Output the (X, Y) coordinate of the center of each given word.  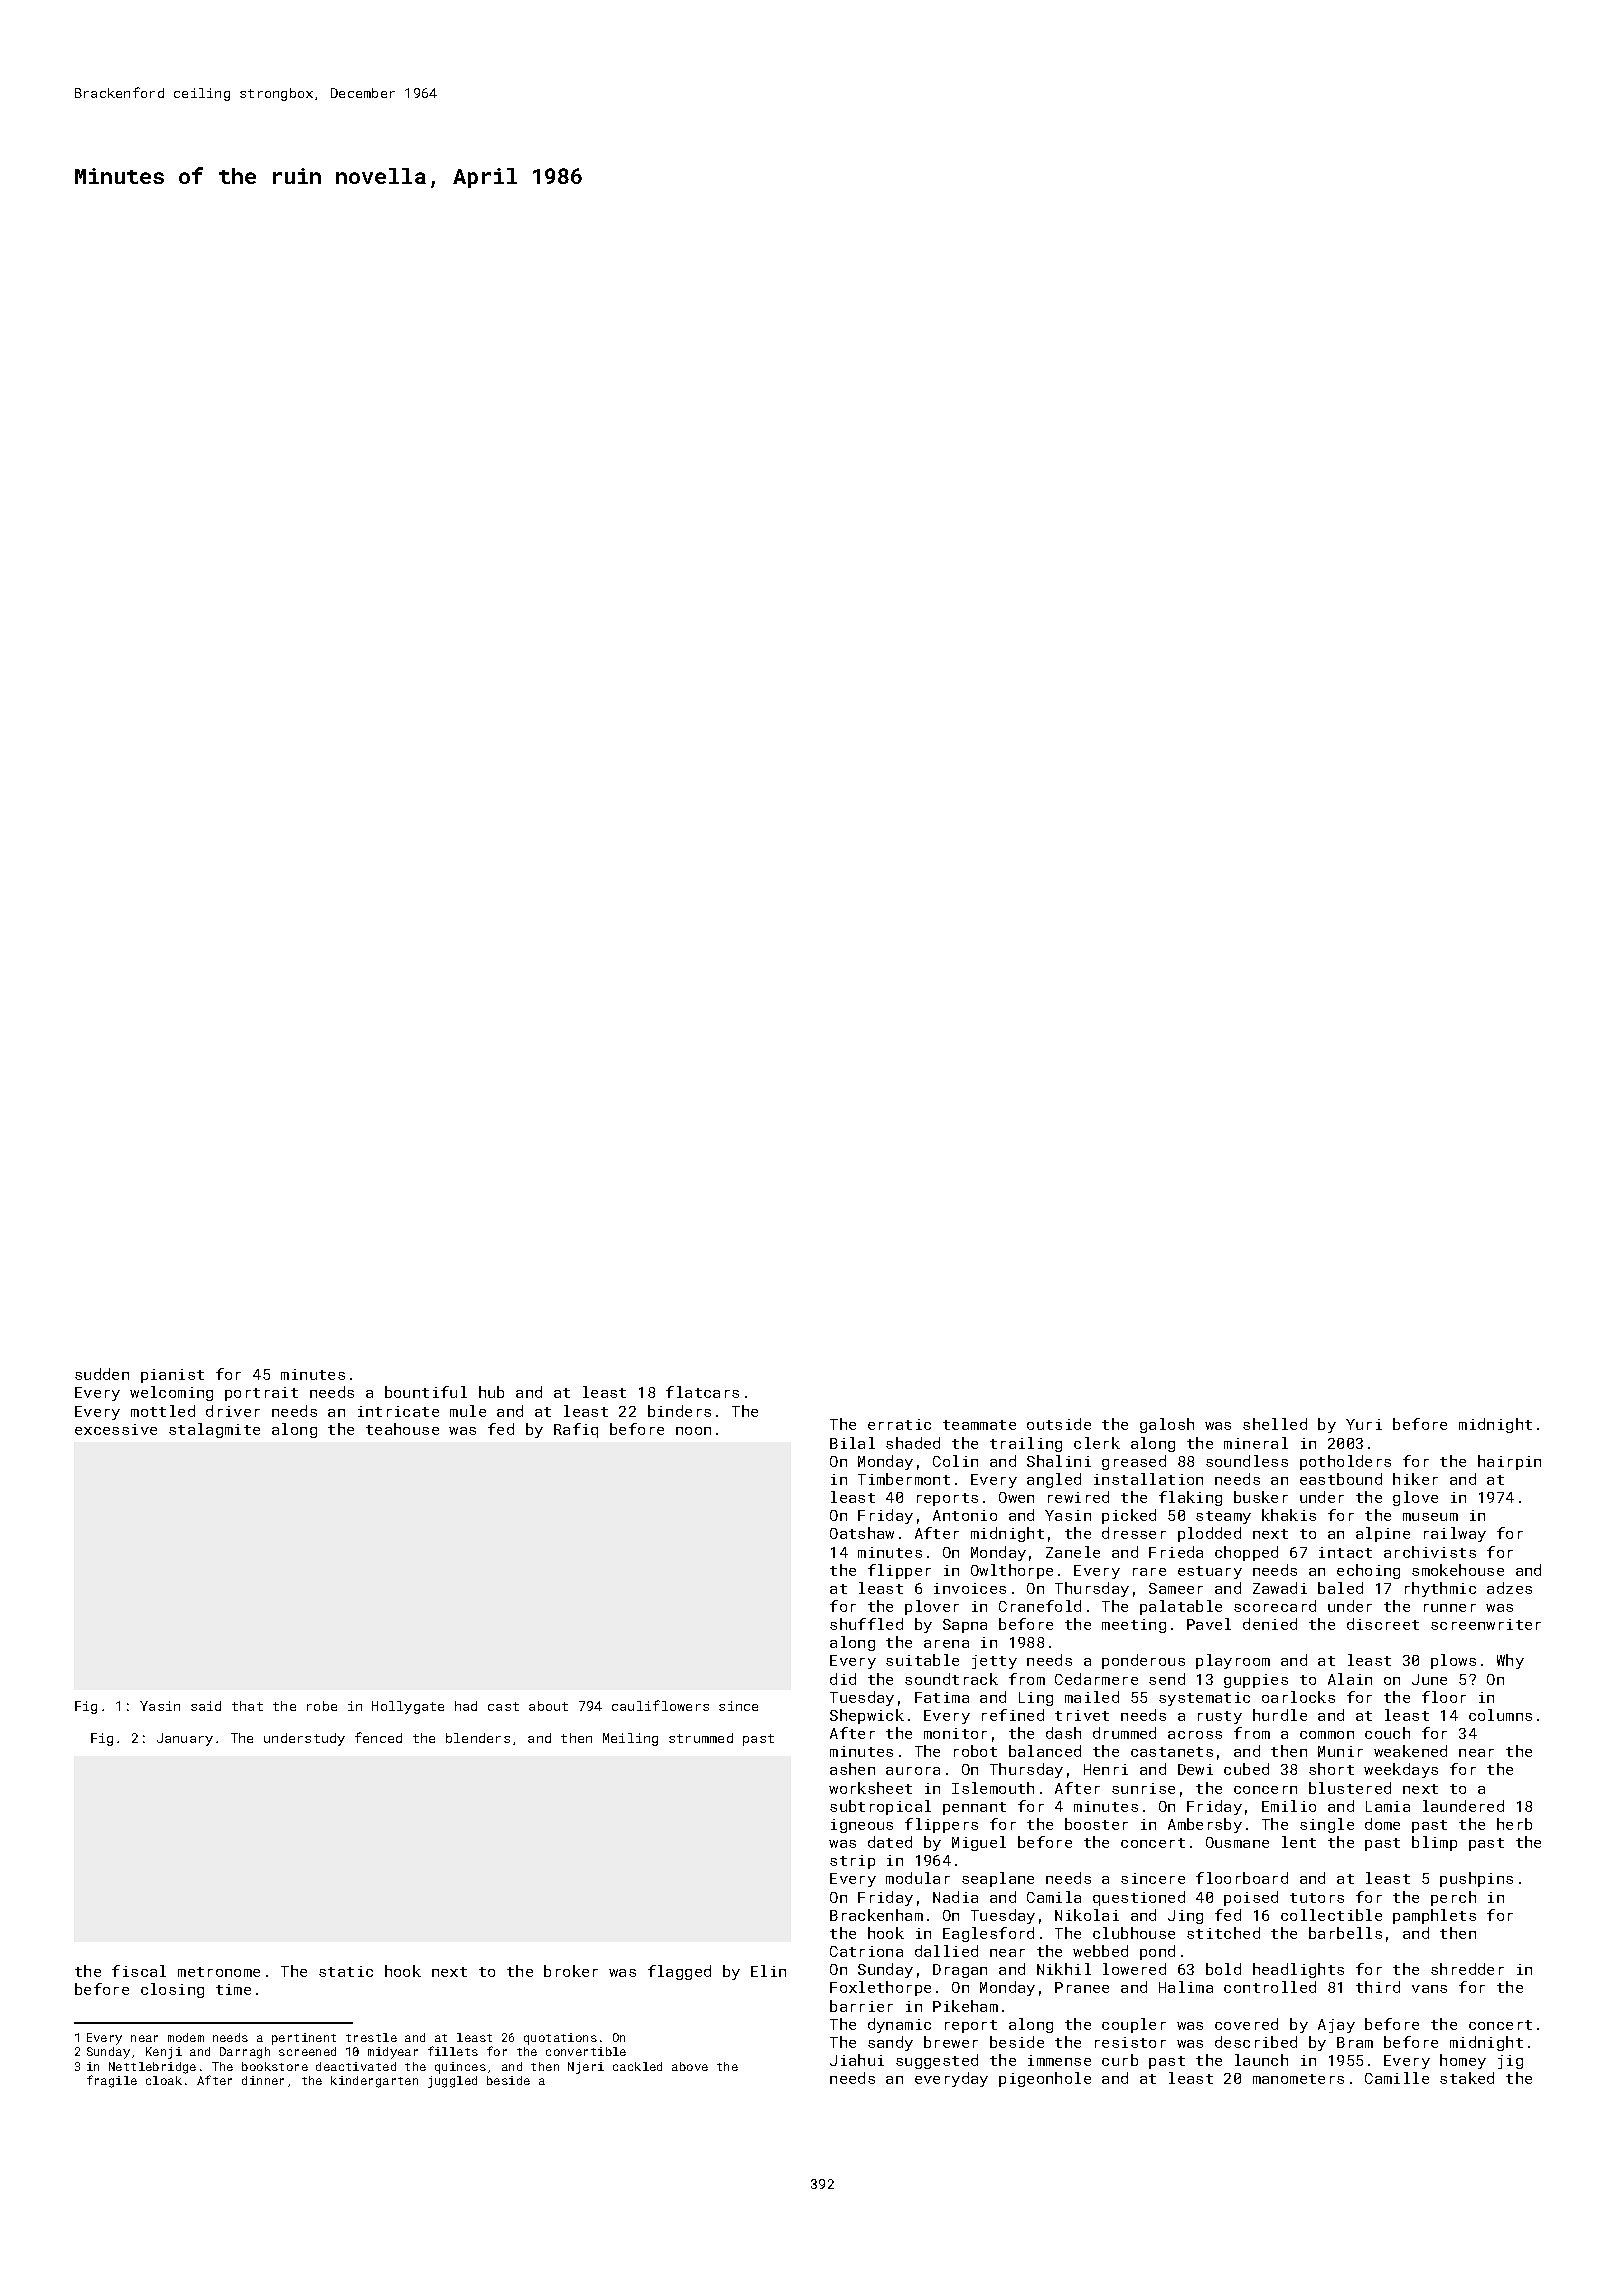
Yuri (1364, 1424)
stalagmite (214, 1430)
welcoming (171, 1393)
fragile (112, 2081)
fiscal (139, 1971)
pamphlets (1434, 1916)
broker (571, 1971)
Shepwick (867, 1716)
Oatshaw (862, 1533)
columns (1500, 1715)
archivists (1430, 1552)
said (206, 1706)
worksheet (870, 1788)
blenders (478, 1738)
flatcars (702, 1392)
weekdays (1401, 1770)
